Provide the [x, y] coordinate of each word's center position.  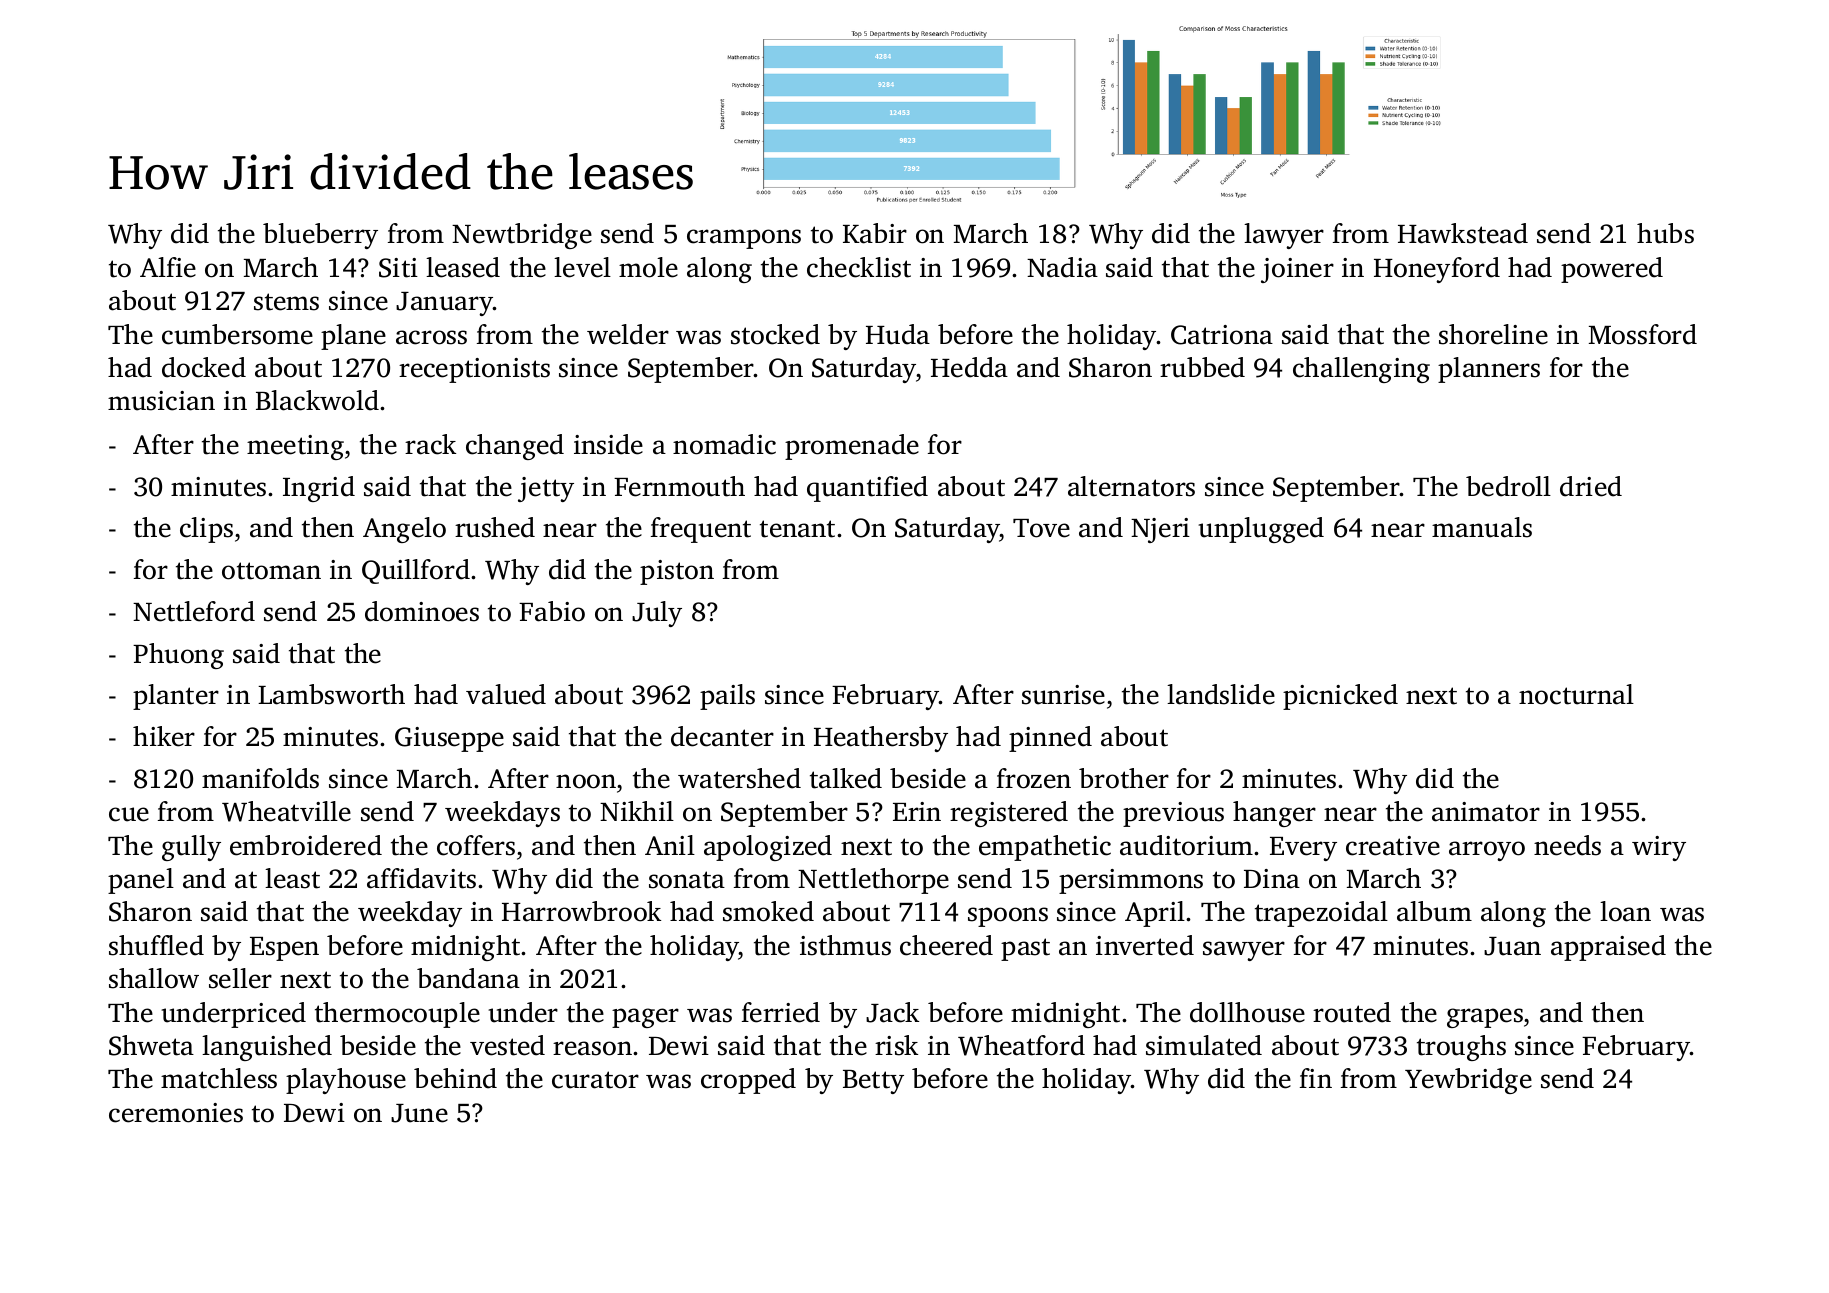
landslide [1221, 694]
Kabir [875, 233]
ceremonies [176, 1113]
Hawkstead [1463, 233]
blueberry [320, 236]
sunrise [1063, 695]
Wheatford [1021, 1045]
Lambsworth [331, 694]
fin [1316, 1078]
